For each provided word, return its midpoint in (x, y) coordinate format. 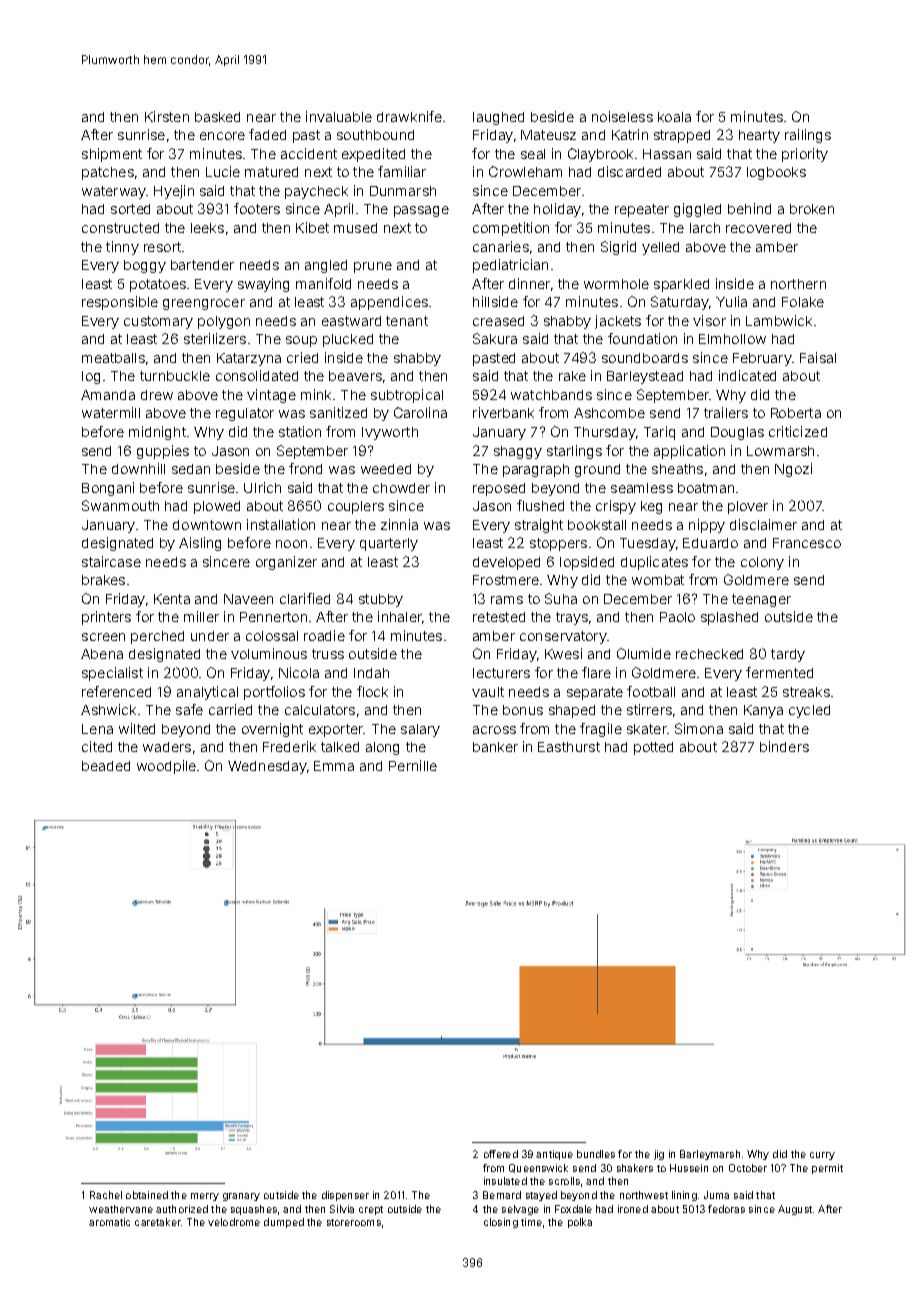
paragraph (536, 470)
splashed (729, 618)
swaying (263, 285)
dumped (284, 1223)
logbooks (776, 173)
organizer (286, 563)
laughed (498, 118)
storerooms (354, 1222)
